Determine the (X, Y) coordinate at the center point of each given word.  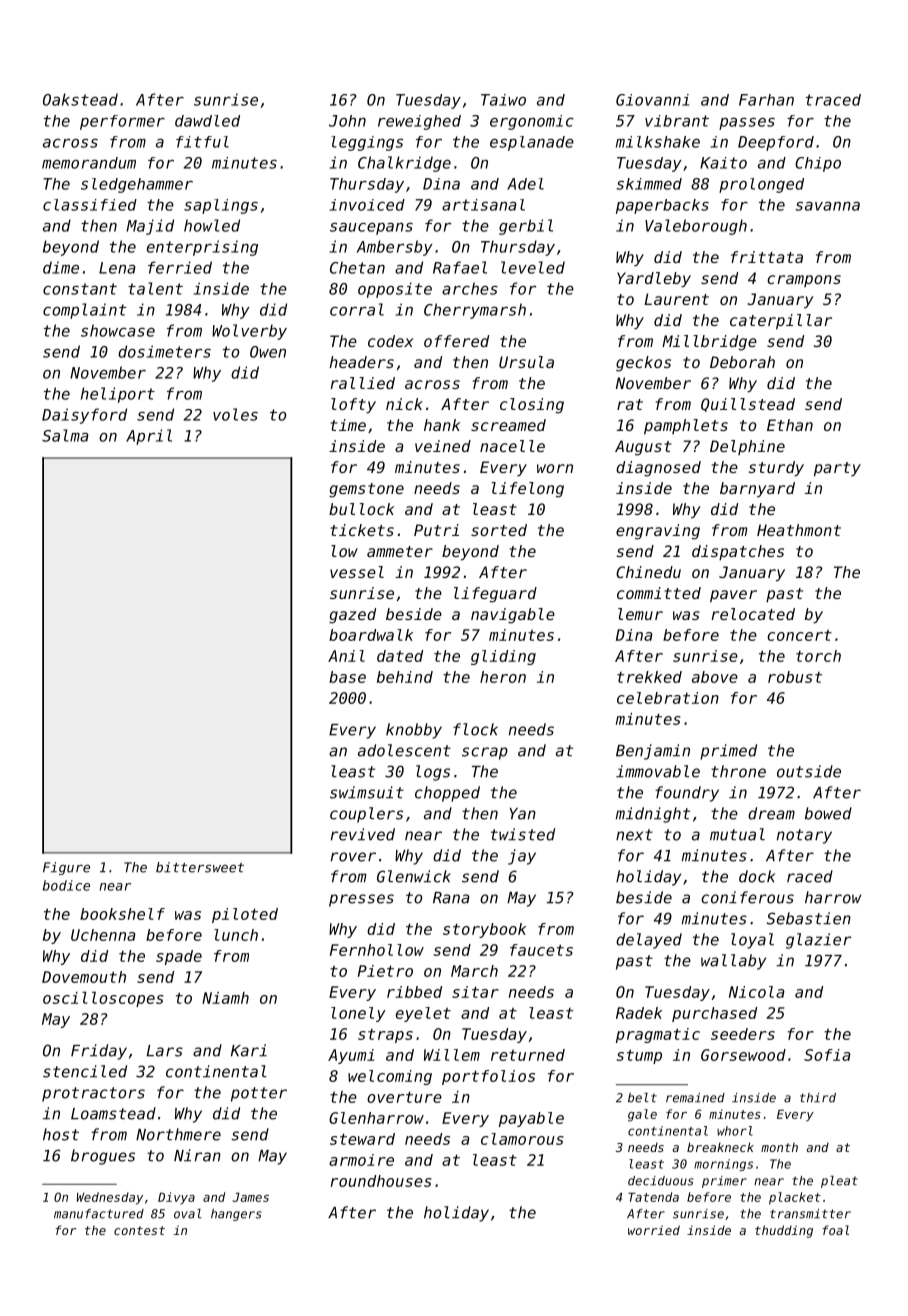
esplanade (532, 143)
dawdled (207, 121)
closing (532, 406)
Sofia (827, 1055)
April (149, 437)
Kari (249, 1050)
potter (259, 1094)
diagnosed (658, 469)
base (347, 677)
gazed (352, 616)
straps (385, 1036)
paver (733, 596)
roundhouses (381, 1181)
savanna (828, 206)
